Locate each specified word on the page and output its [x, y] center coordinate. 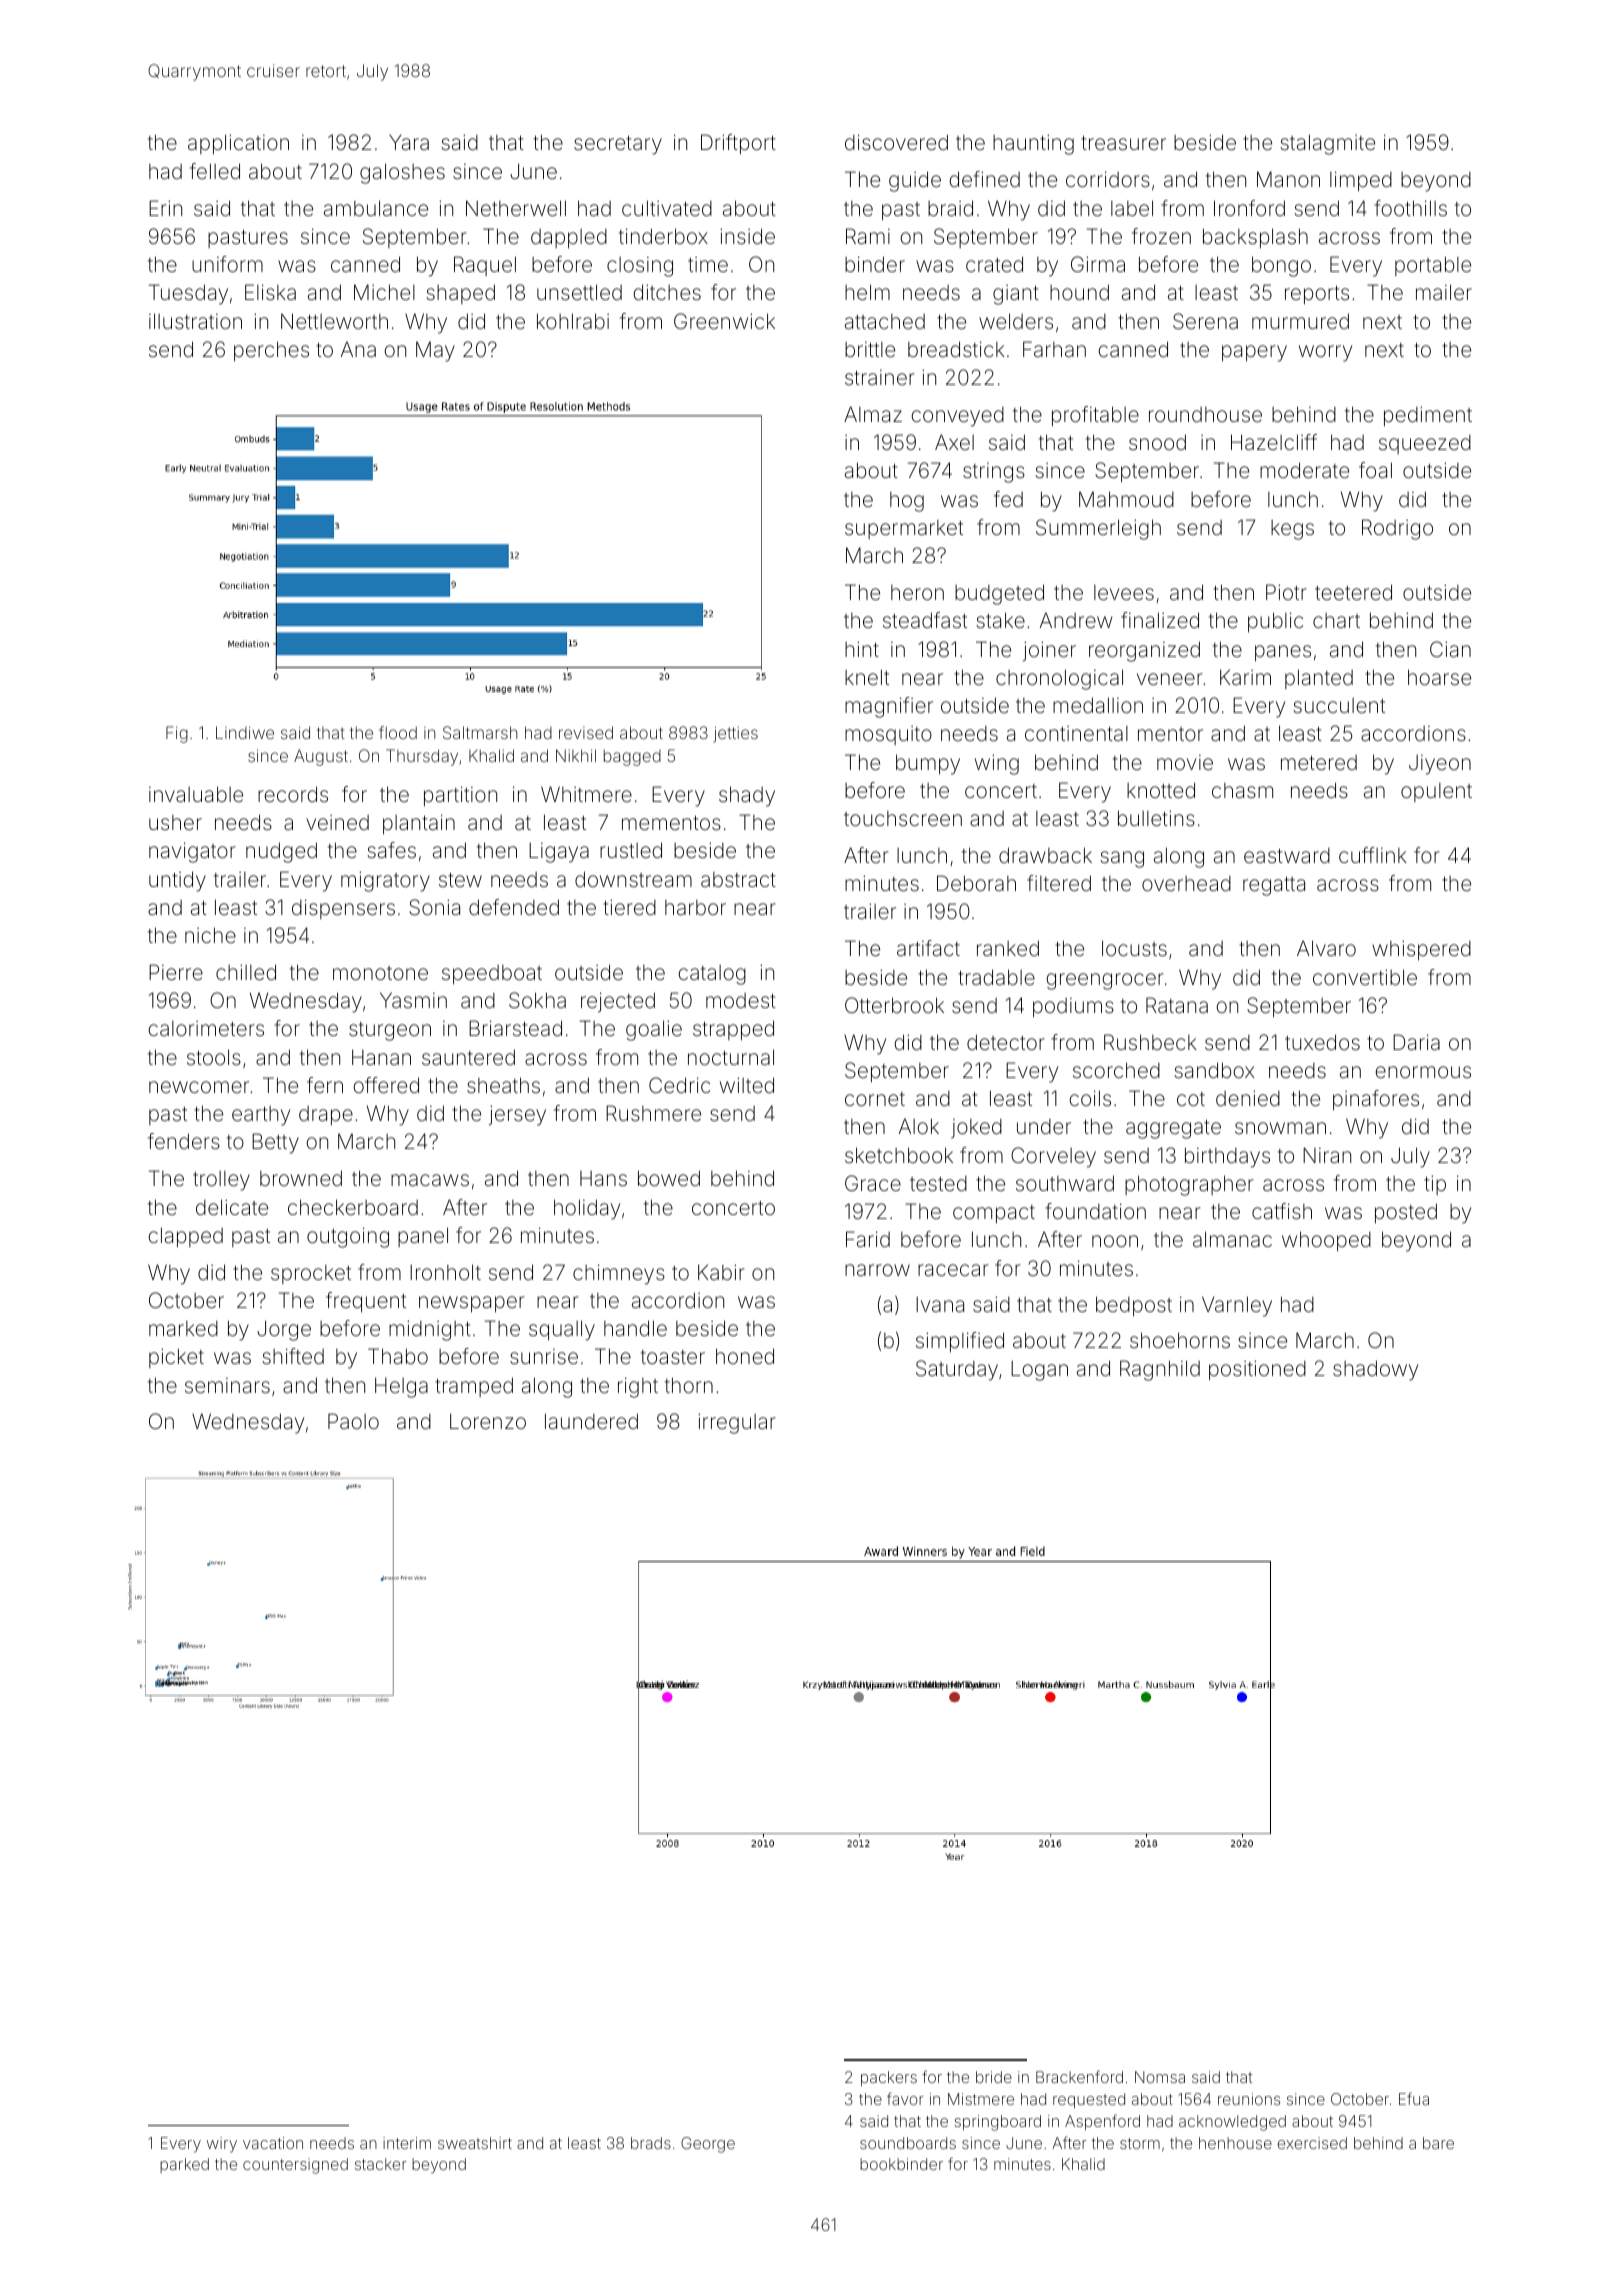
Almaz [873, 414]
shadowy [1375, 1370]
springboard [997, 2123]
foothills [1410, 208]
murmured [1300, 321]
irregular [737, 1423]
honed [745, 1356]
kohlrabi [573, 321]
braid [950, 208]
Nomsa [1160, 2077]
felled [215, 171]
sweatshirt [475, 2143]
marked [183, 1328]
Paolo [353, 1421]
